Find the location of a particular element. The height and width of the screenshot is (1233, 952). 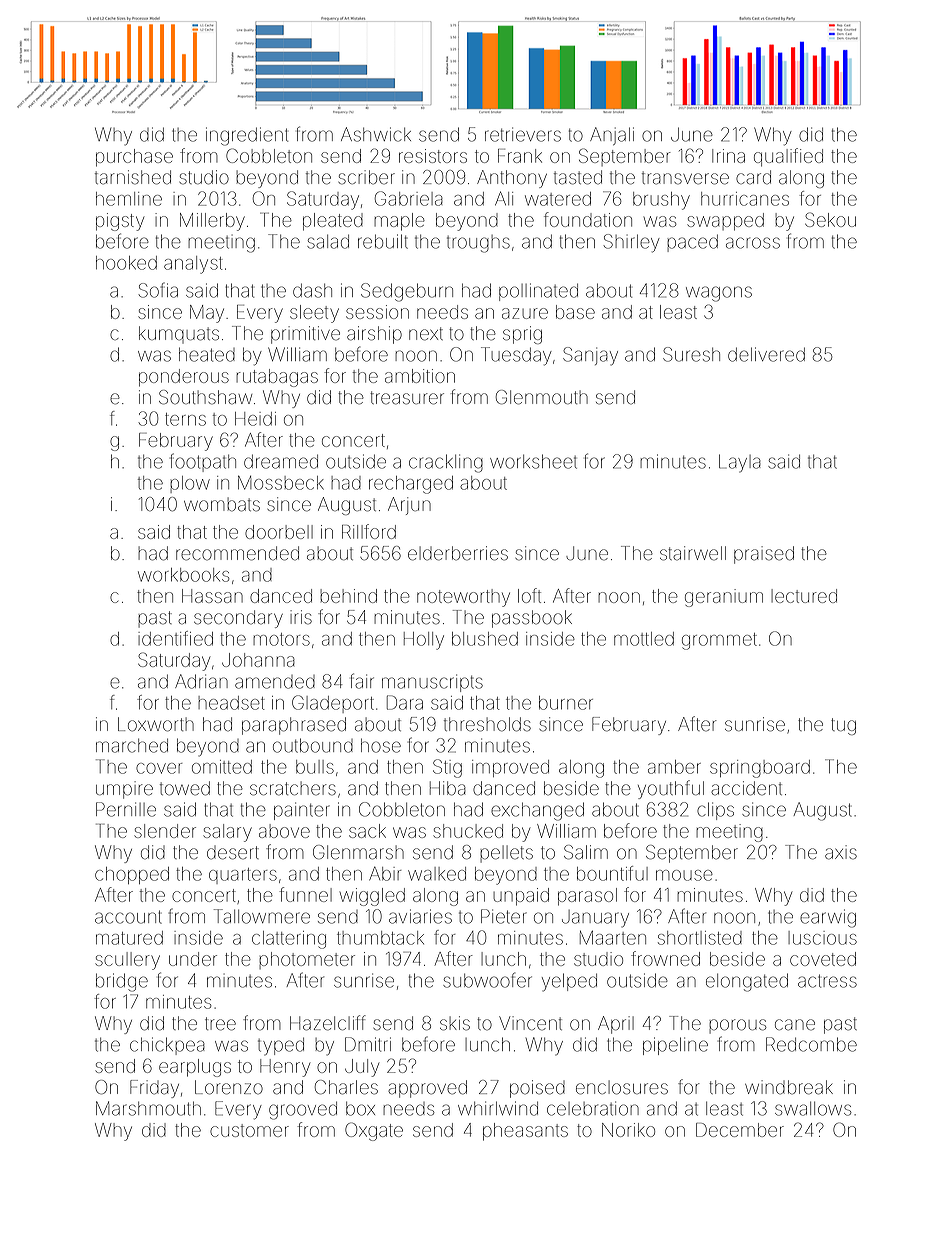

qualified is located at coordinates (788, 157).
